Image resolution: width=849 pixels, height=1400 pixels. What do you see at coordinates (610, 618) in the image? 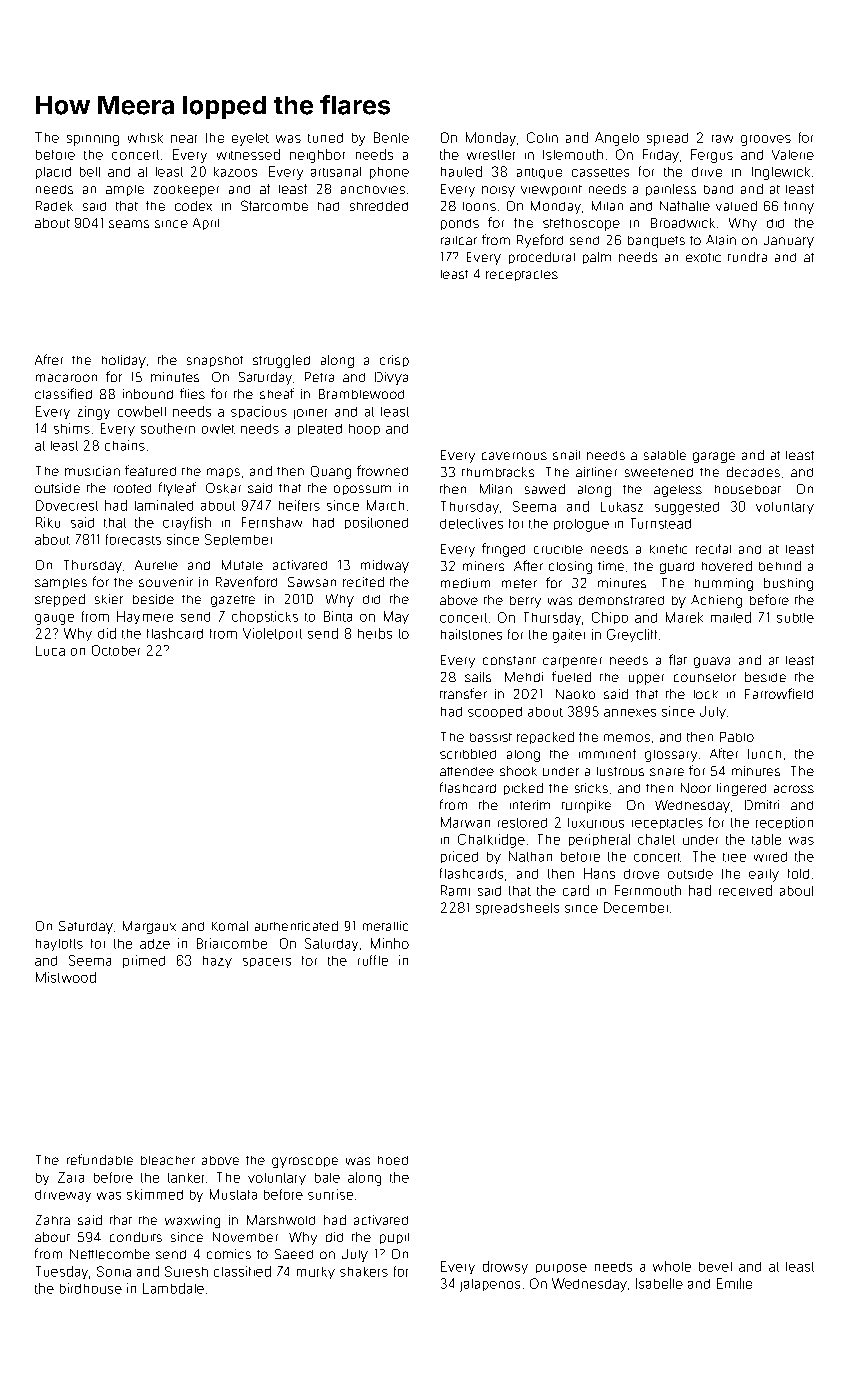
I see `Chipo` at bounding box center [610, 618].
